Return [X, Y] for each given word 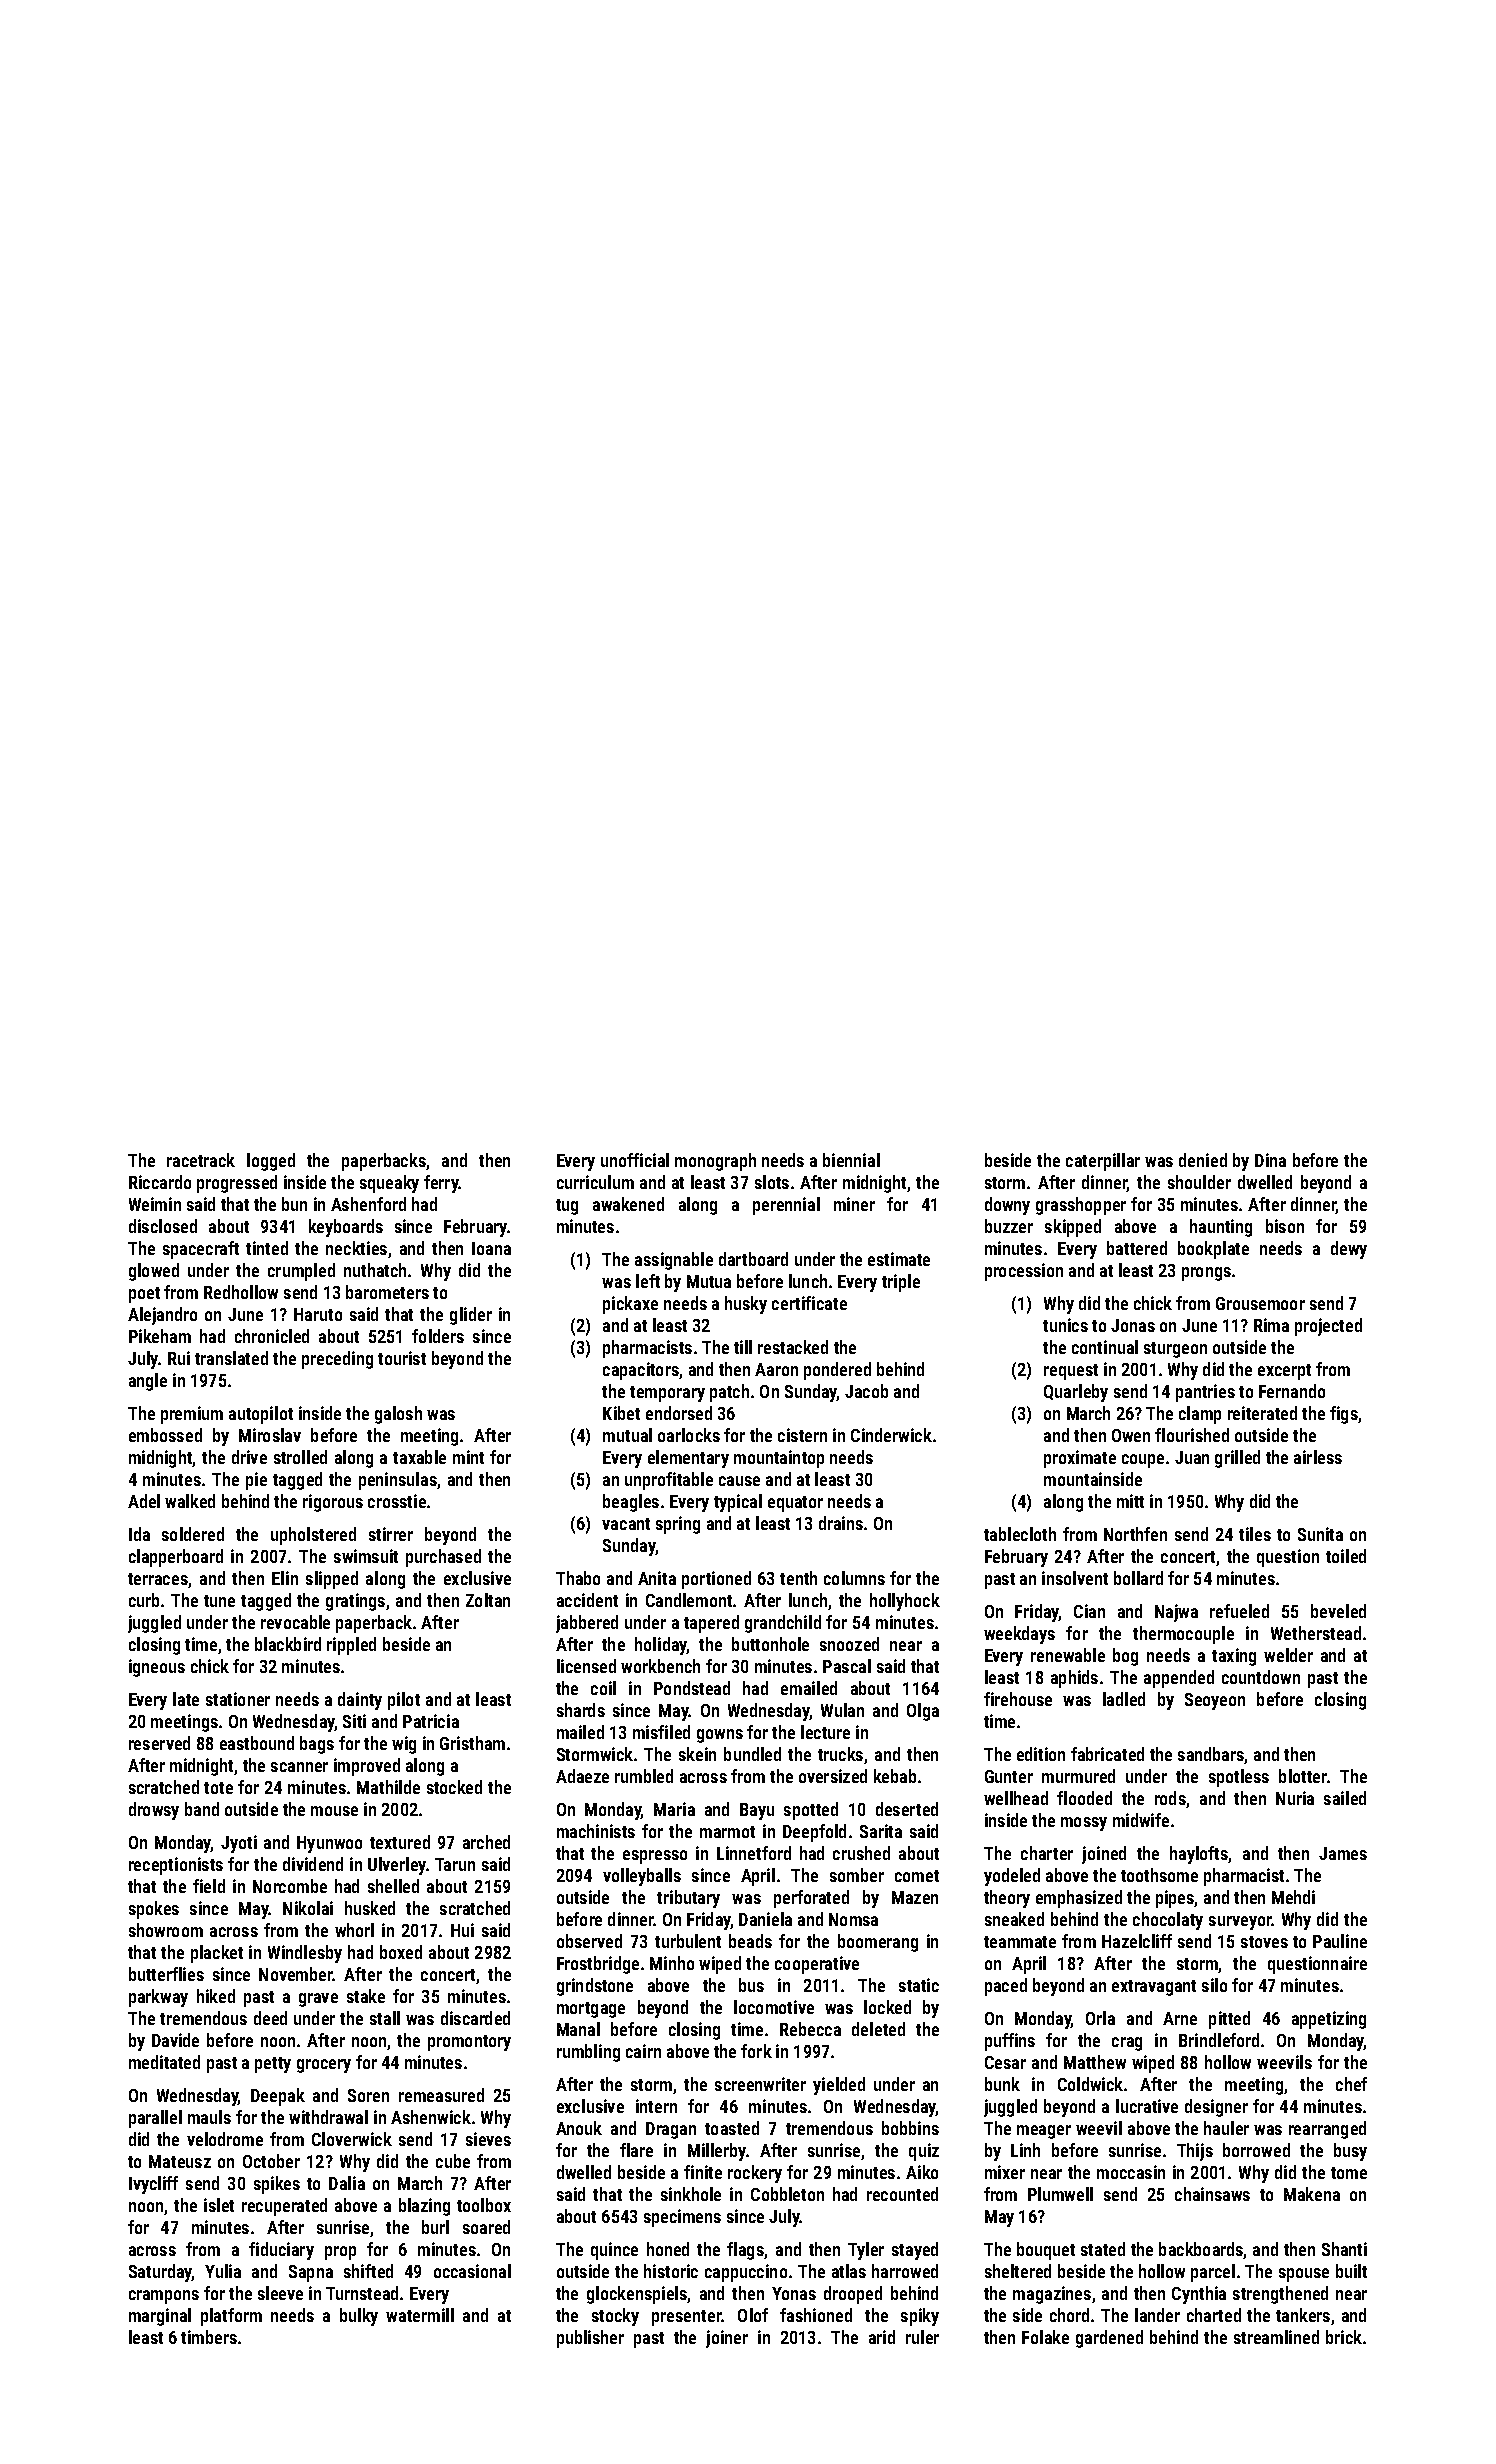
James [1343, 1853]
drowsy [154, 1811]
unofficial [635, 1160]
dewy [1349, 1250]
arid [882, 2337]
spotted [811, 1811]
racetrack [201, 1160]
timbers [209, 2337]
